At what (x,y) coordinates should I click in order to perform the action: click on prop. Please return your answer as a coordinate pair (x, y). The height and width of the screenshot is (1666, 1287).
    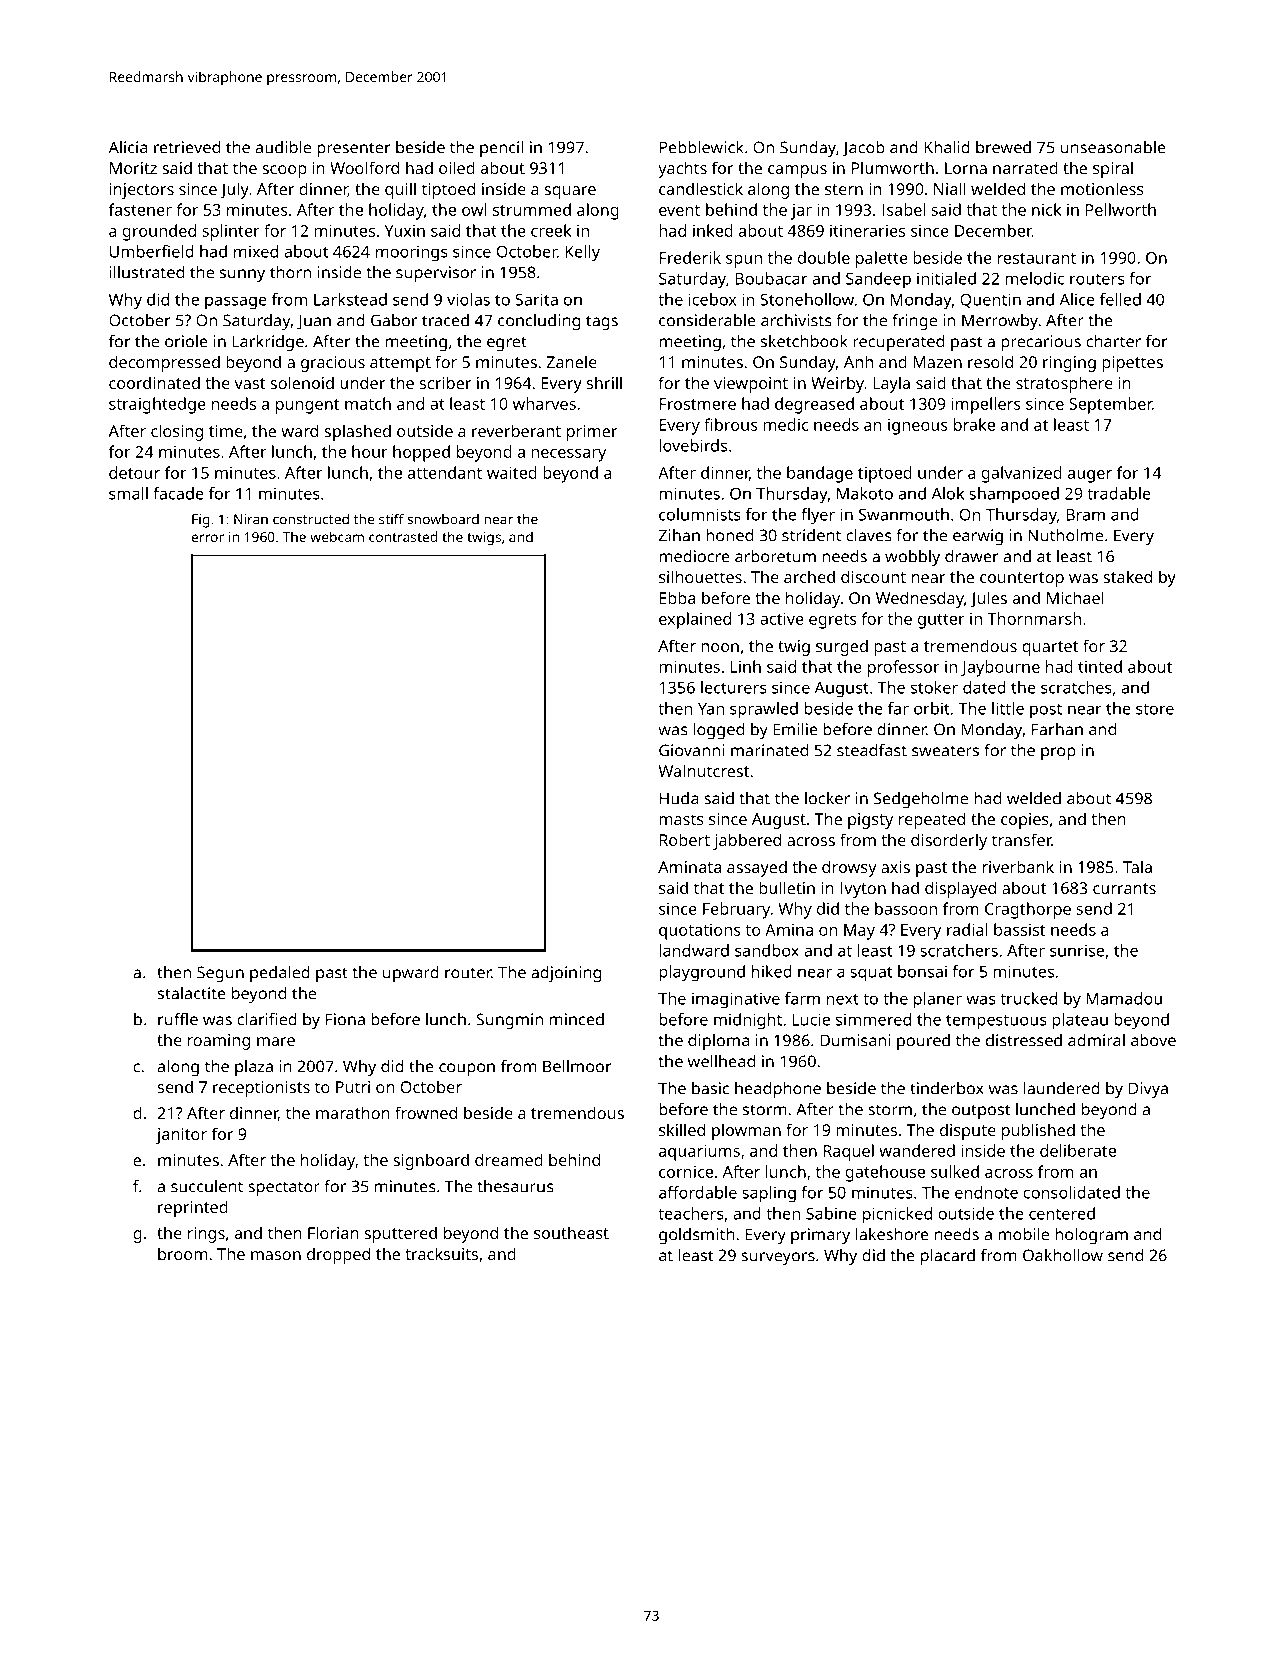
    Looking at the image, I should click on (1058, 753).
